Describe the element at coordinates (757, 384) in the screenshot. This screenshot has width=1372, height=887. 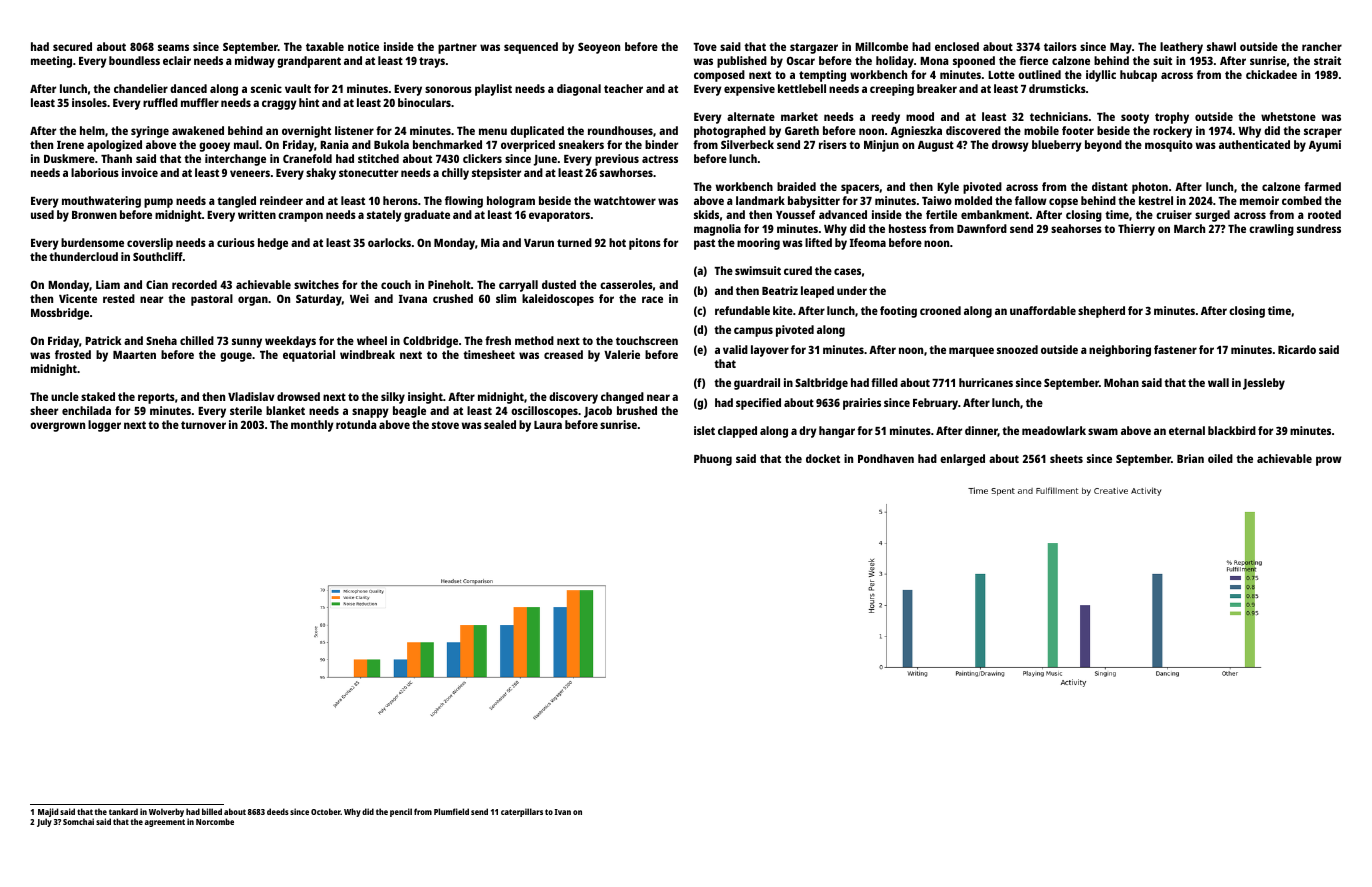
I see `guardrail` at that location.
